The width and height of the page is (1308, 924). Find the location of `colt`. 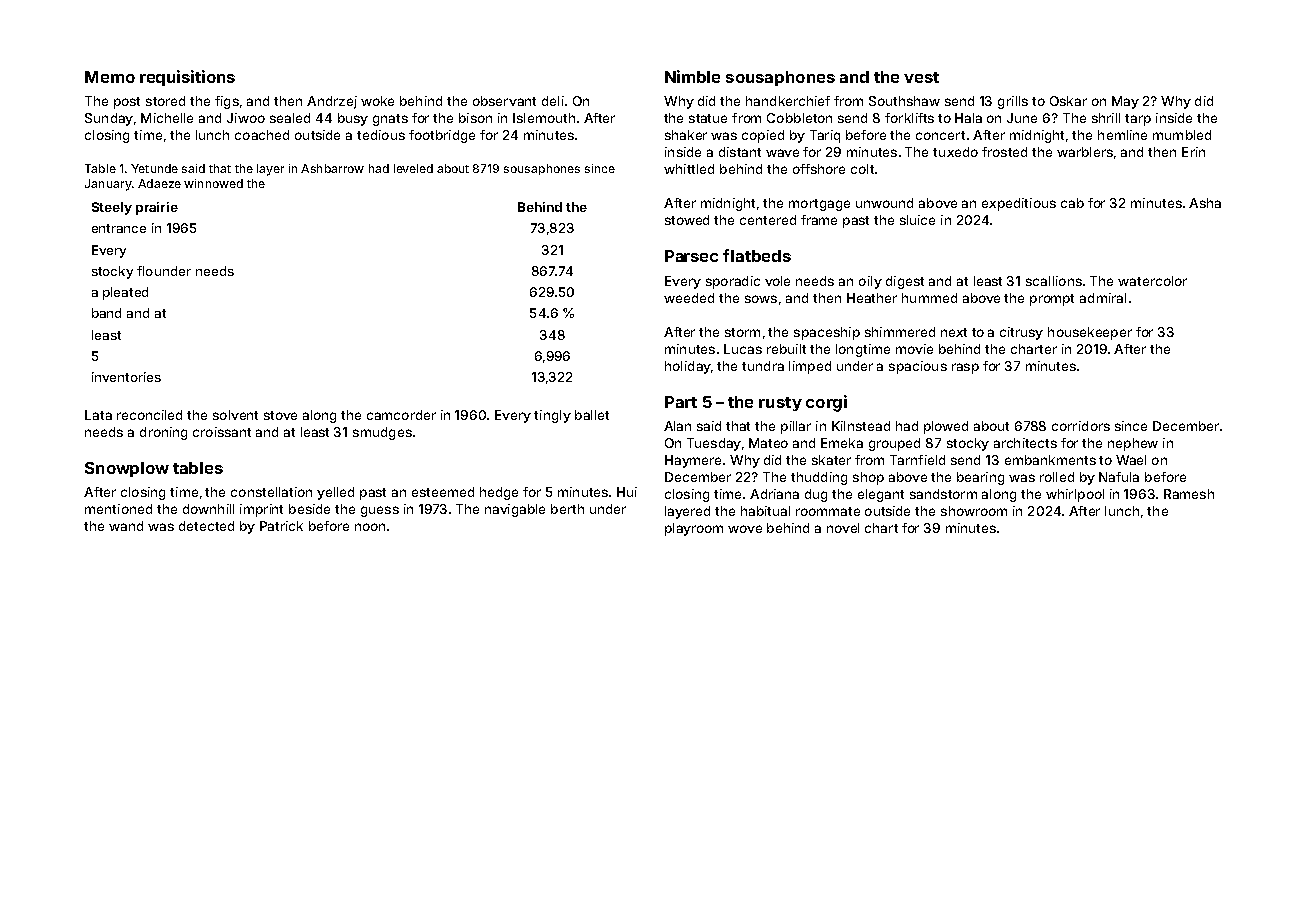

colt is located at coordinates (862, 169).
